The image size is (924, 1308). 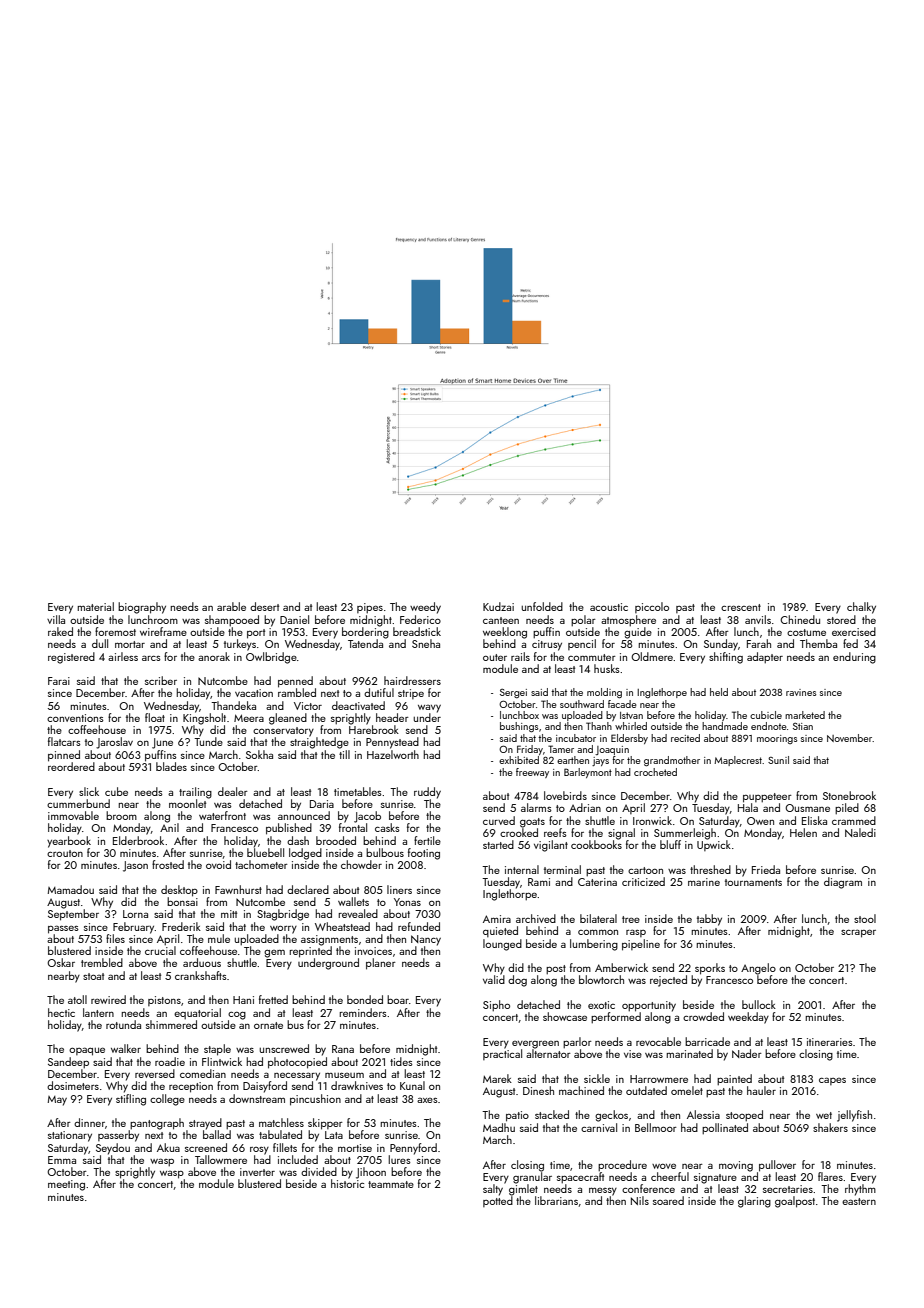 What do you see at coordinates (502, 945) in the page?
I see `lounged` at bounding box center [502, 945].
